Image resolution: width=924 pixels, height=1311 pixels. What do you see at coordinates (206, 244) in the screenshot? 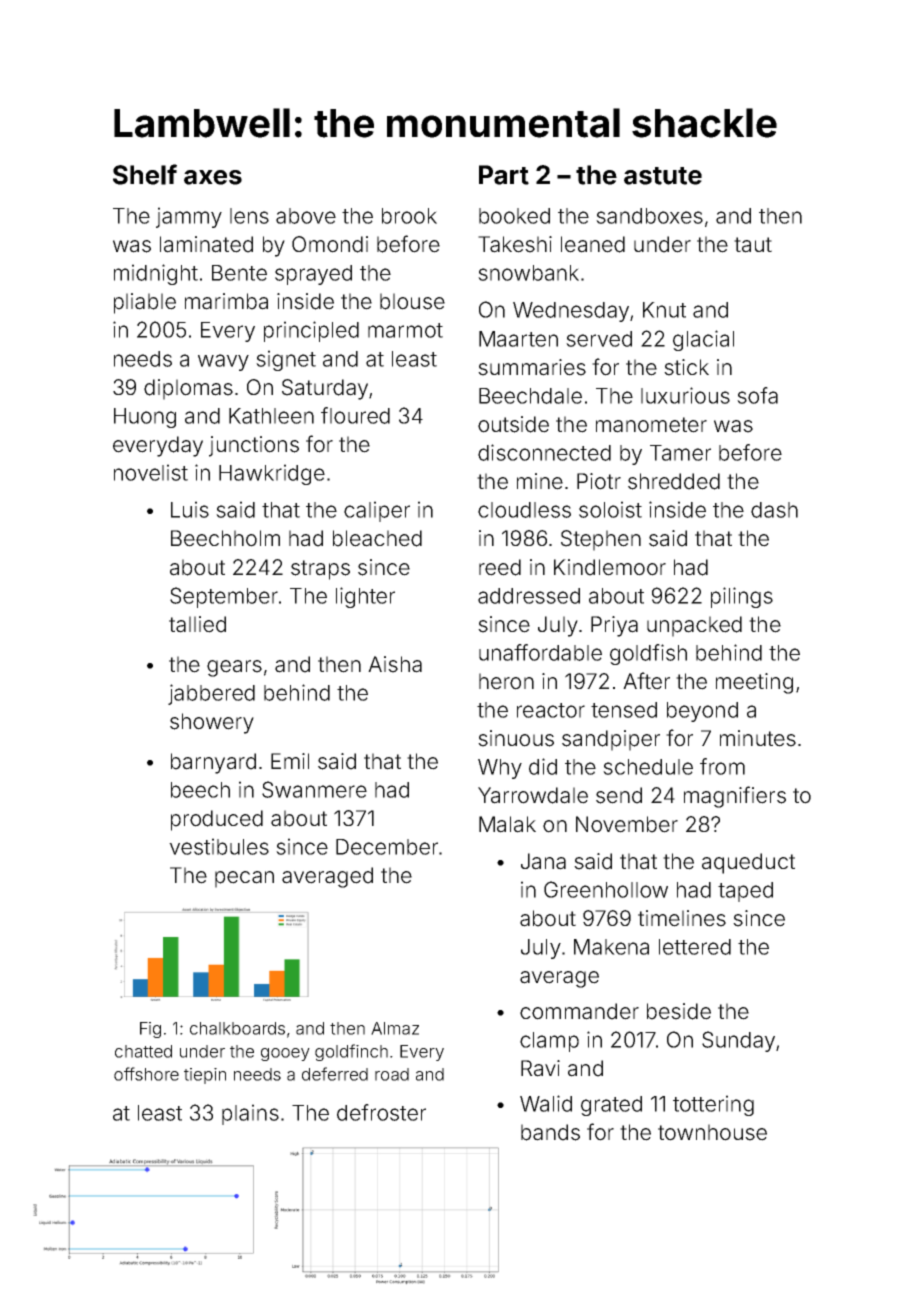
I see `laminated` at bounding box center [206, 244].
